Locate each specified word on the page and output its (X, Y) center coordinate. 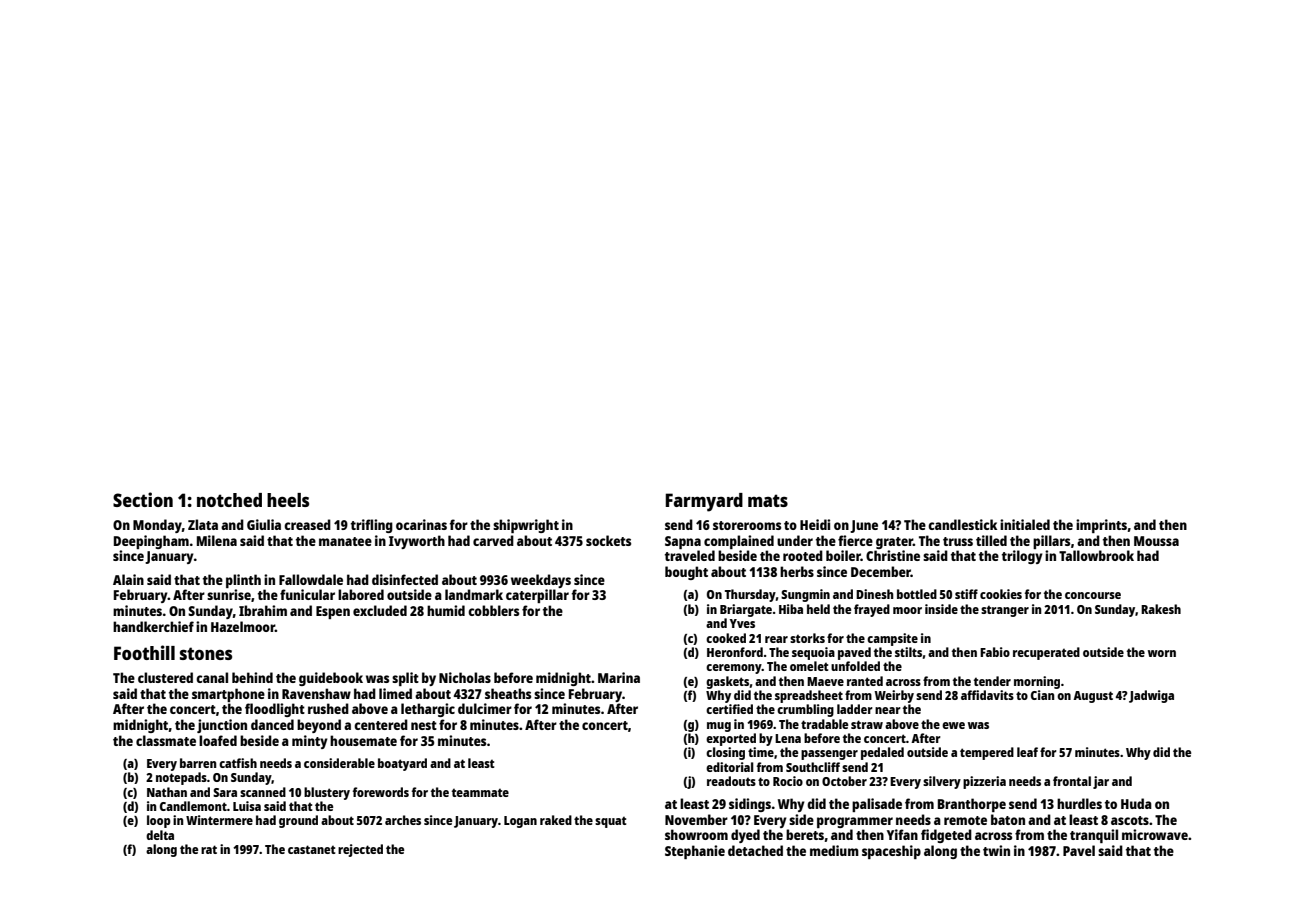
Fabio (995, 652)
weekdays (541, 581)
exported (731, 739)
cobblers (493, 610)
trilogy (1022, 557)
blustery (327, 793)
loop (159, 821)
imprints (1101, 526)
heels (288, 500)
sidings (750, 805)
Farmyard (704, 502)
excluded (380, 610)
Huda (1136, 803)
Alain (128, 579)
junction (222, 726)
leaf (1027, 752)
